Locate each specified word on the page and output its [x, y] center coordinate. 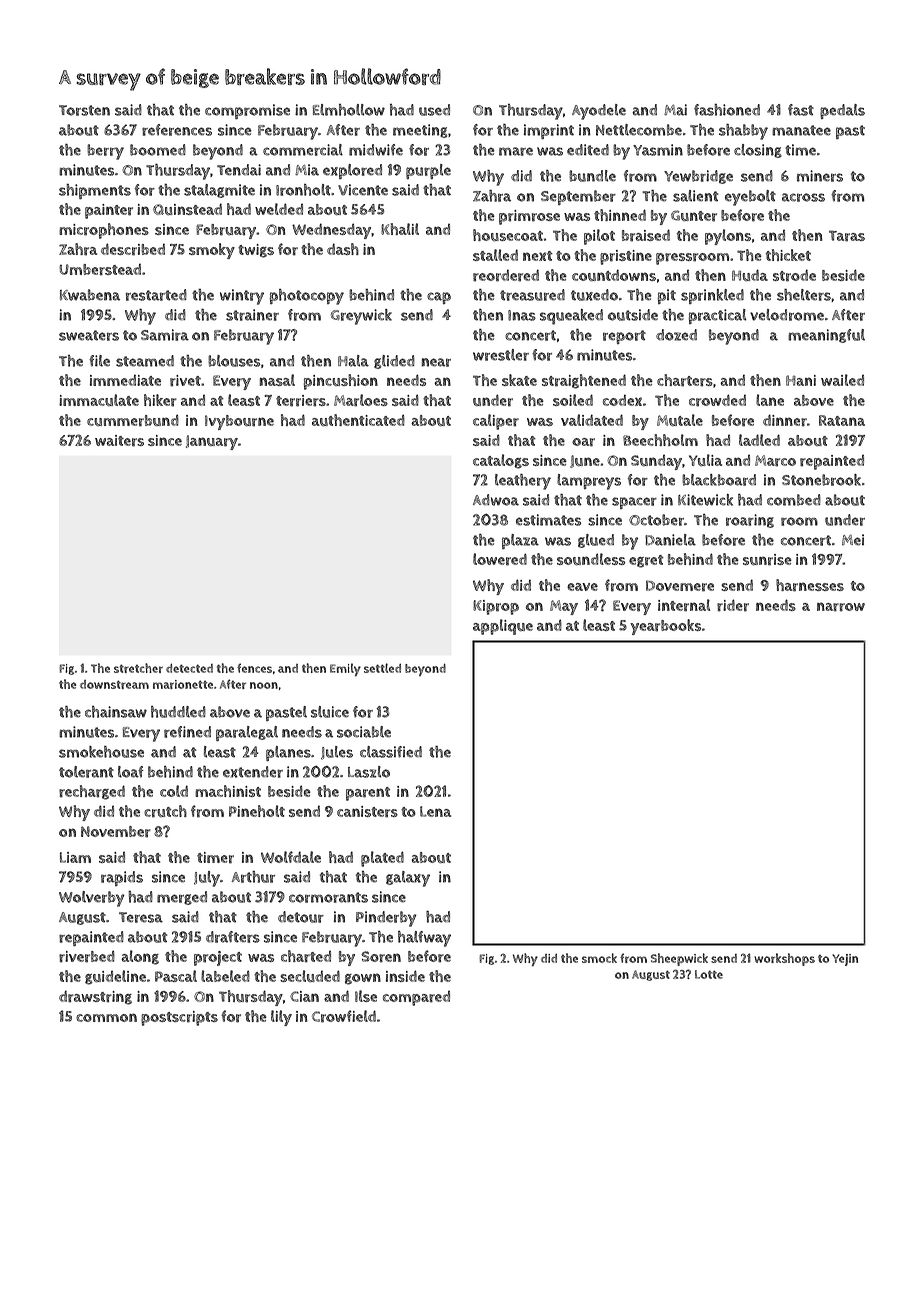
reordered [506, 275]
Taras [847, 236]
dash [343, 249]
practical [718, 316]
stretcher [138, 668]
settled [382, 668]
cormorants [328, 897]
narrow [841, 607]
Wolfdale [291, 857]
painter [109, 211]
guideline [115, 977]
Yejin [845, 960]
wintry [242, 297]
